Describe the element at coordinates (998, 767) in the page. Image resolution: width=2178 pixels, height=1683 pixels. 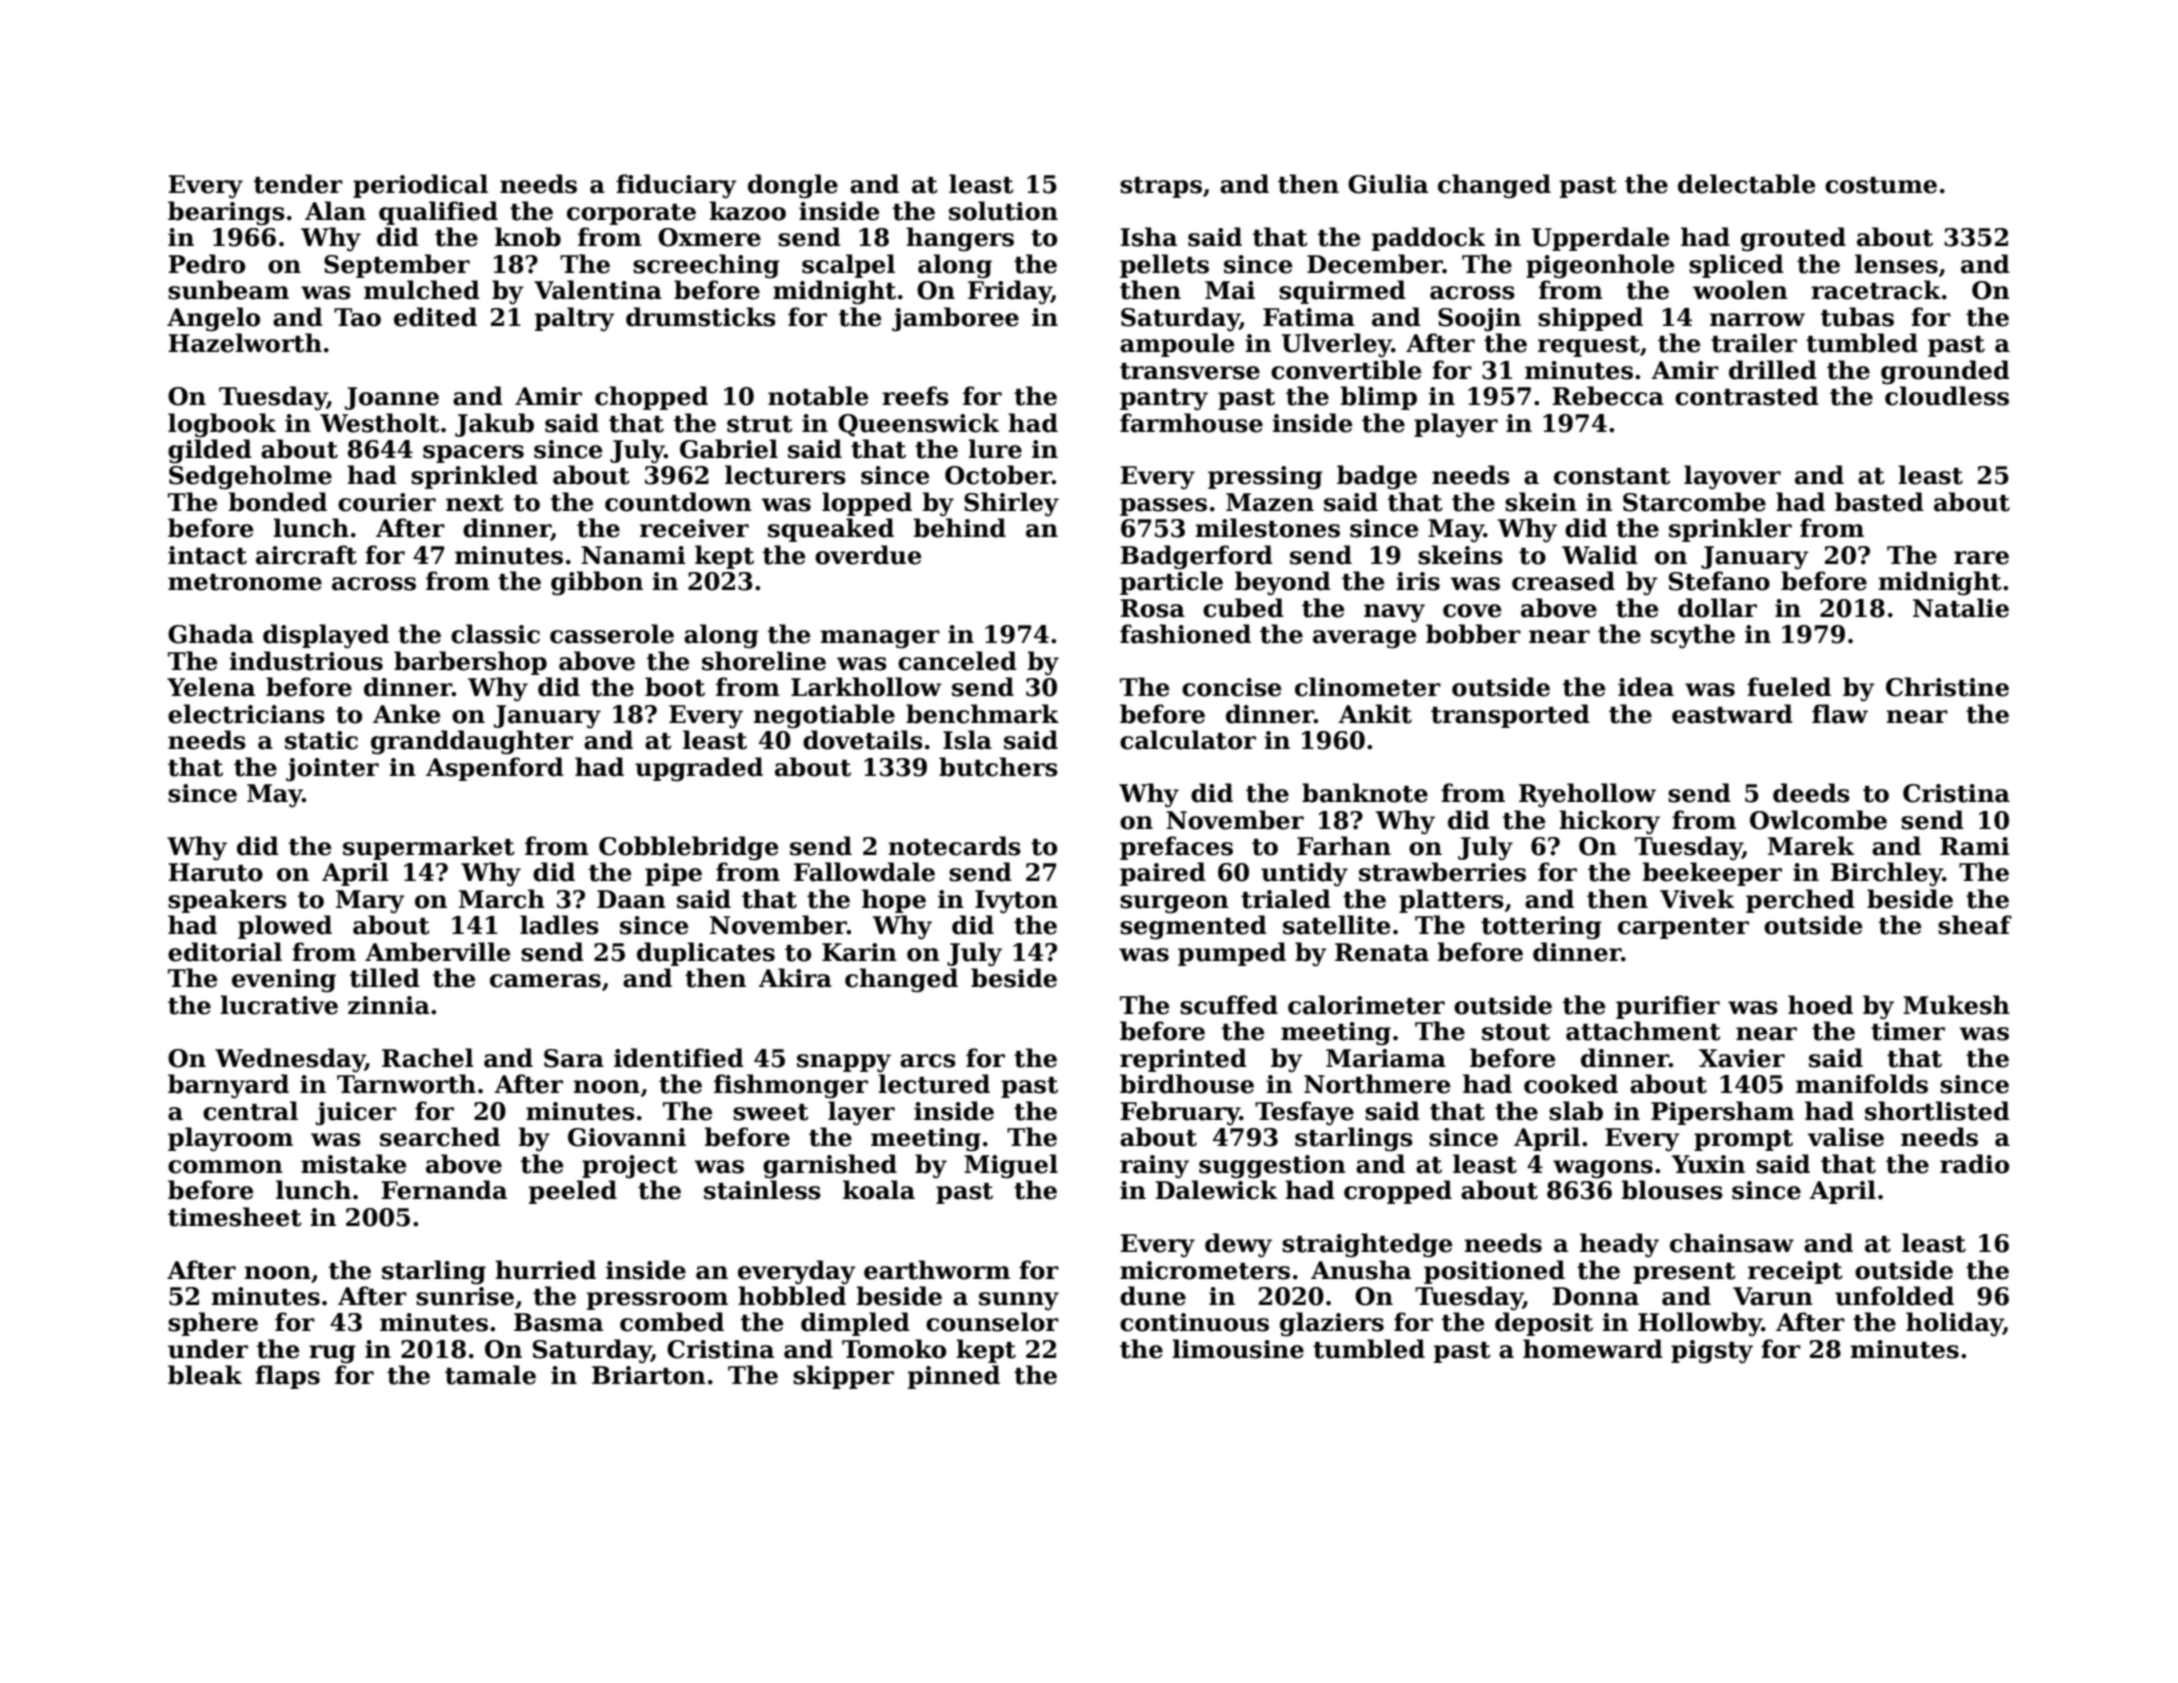
I see `butchers` at that location.
